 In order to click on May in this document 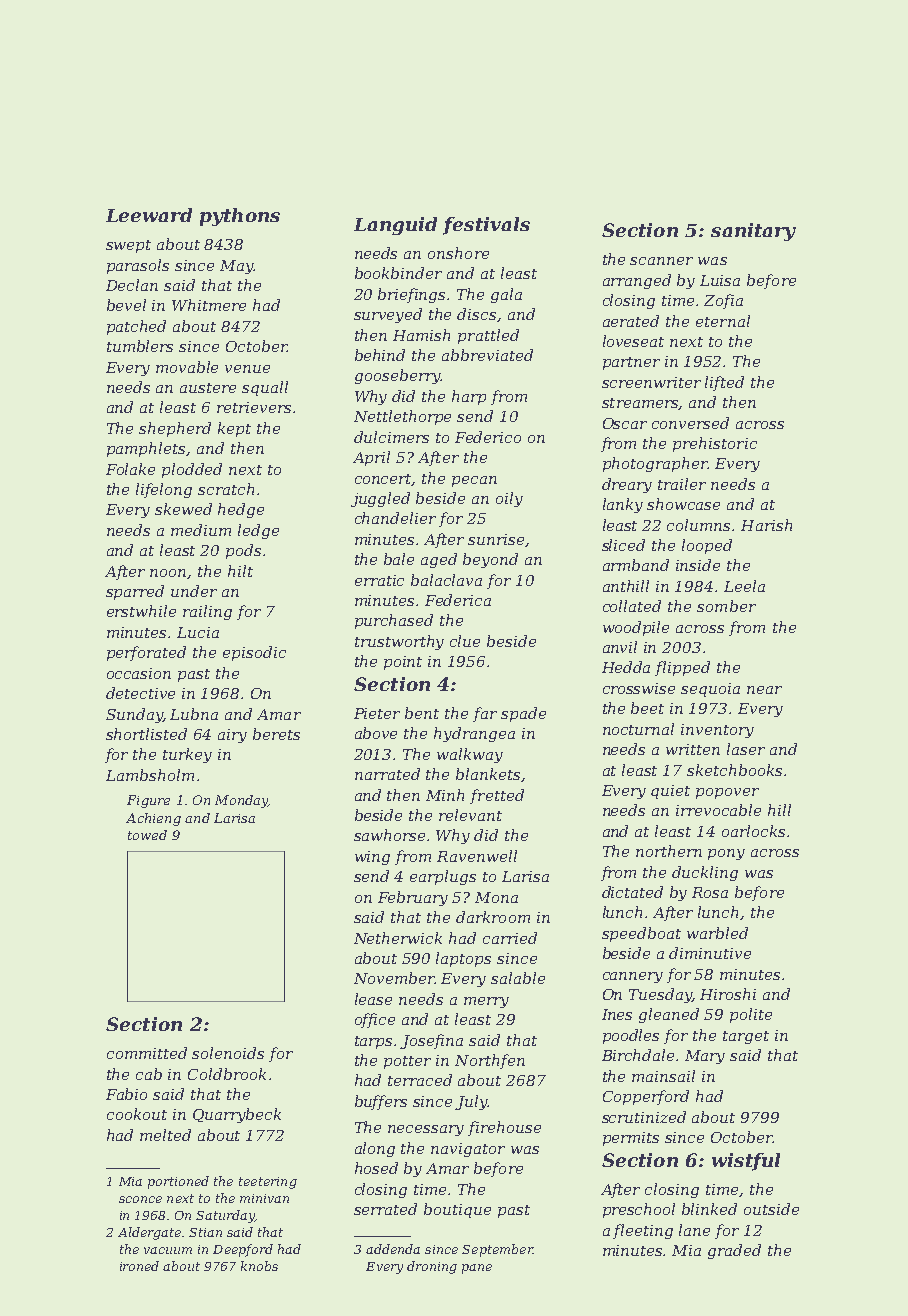, I will do `click(237, 267)`.
